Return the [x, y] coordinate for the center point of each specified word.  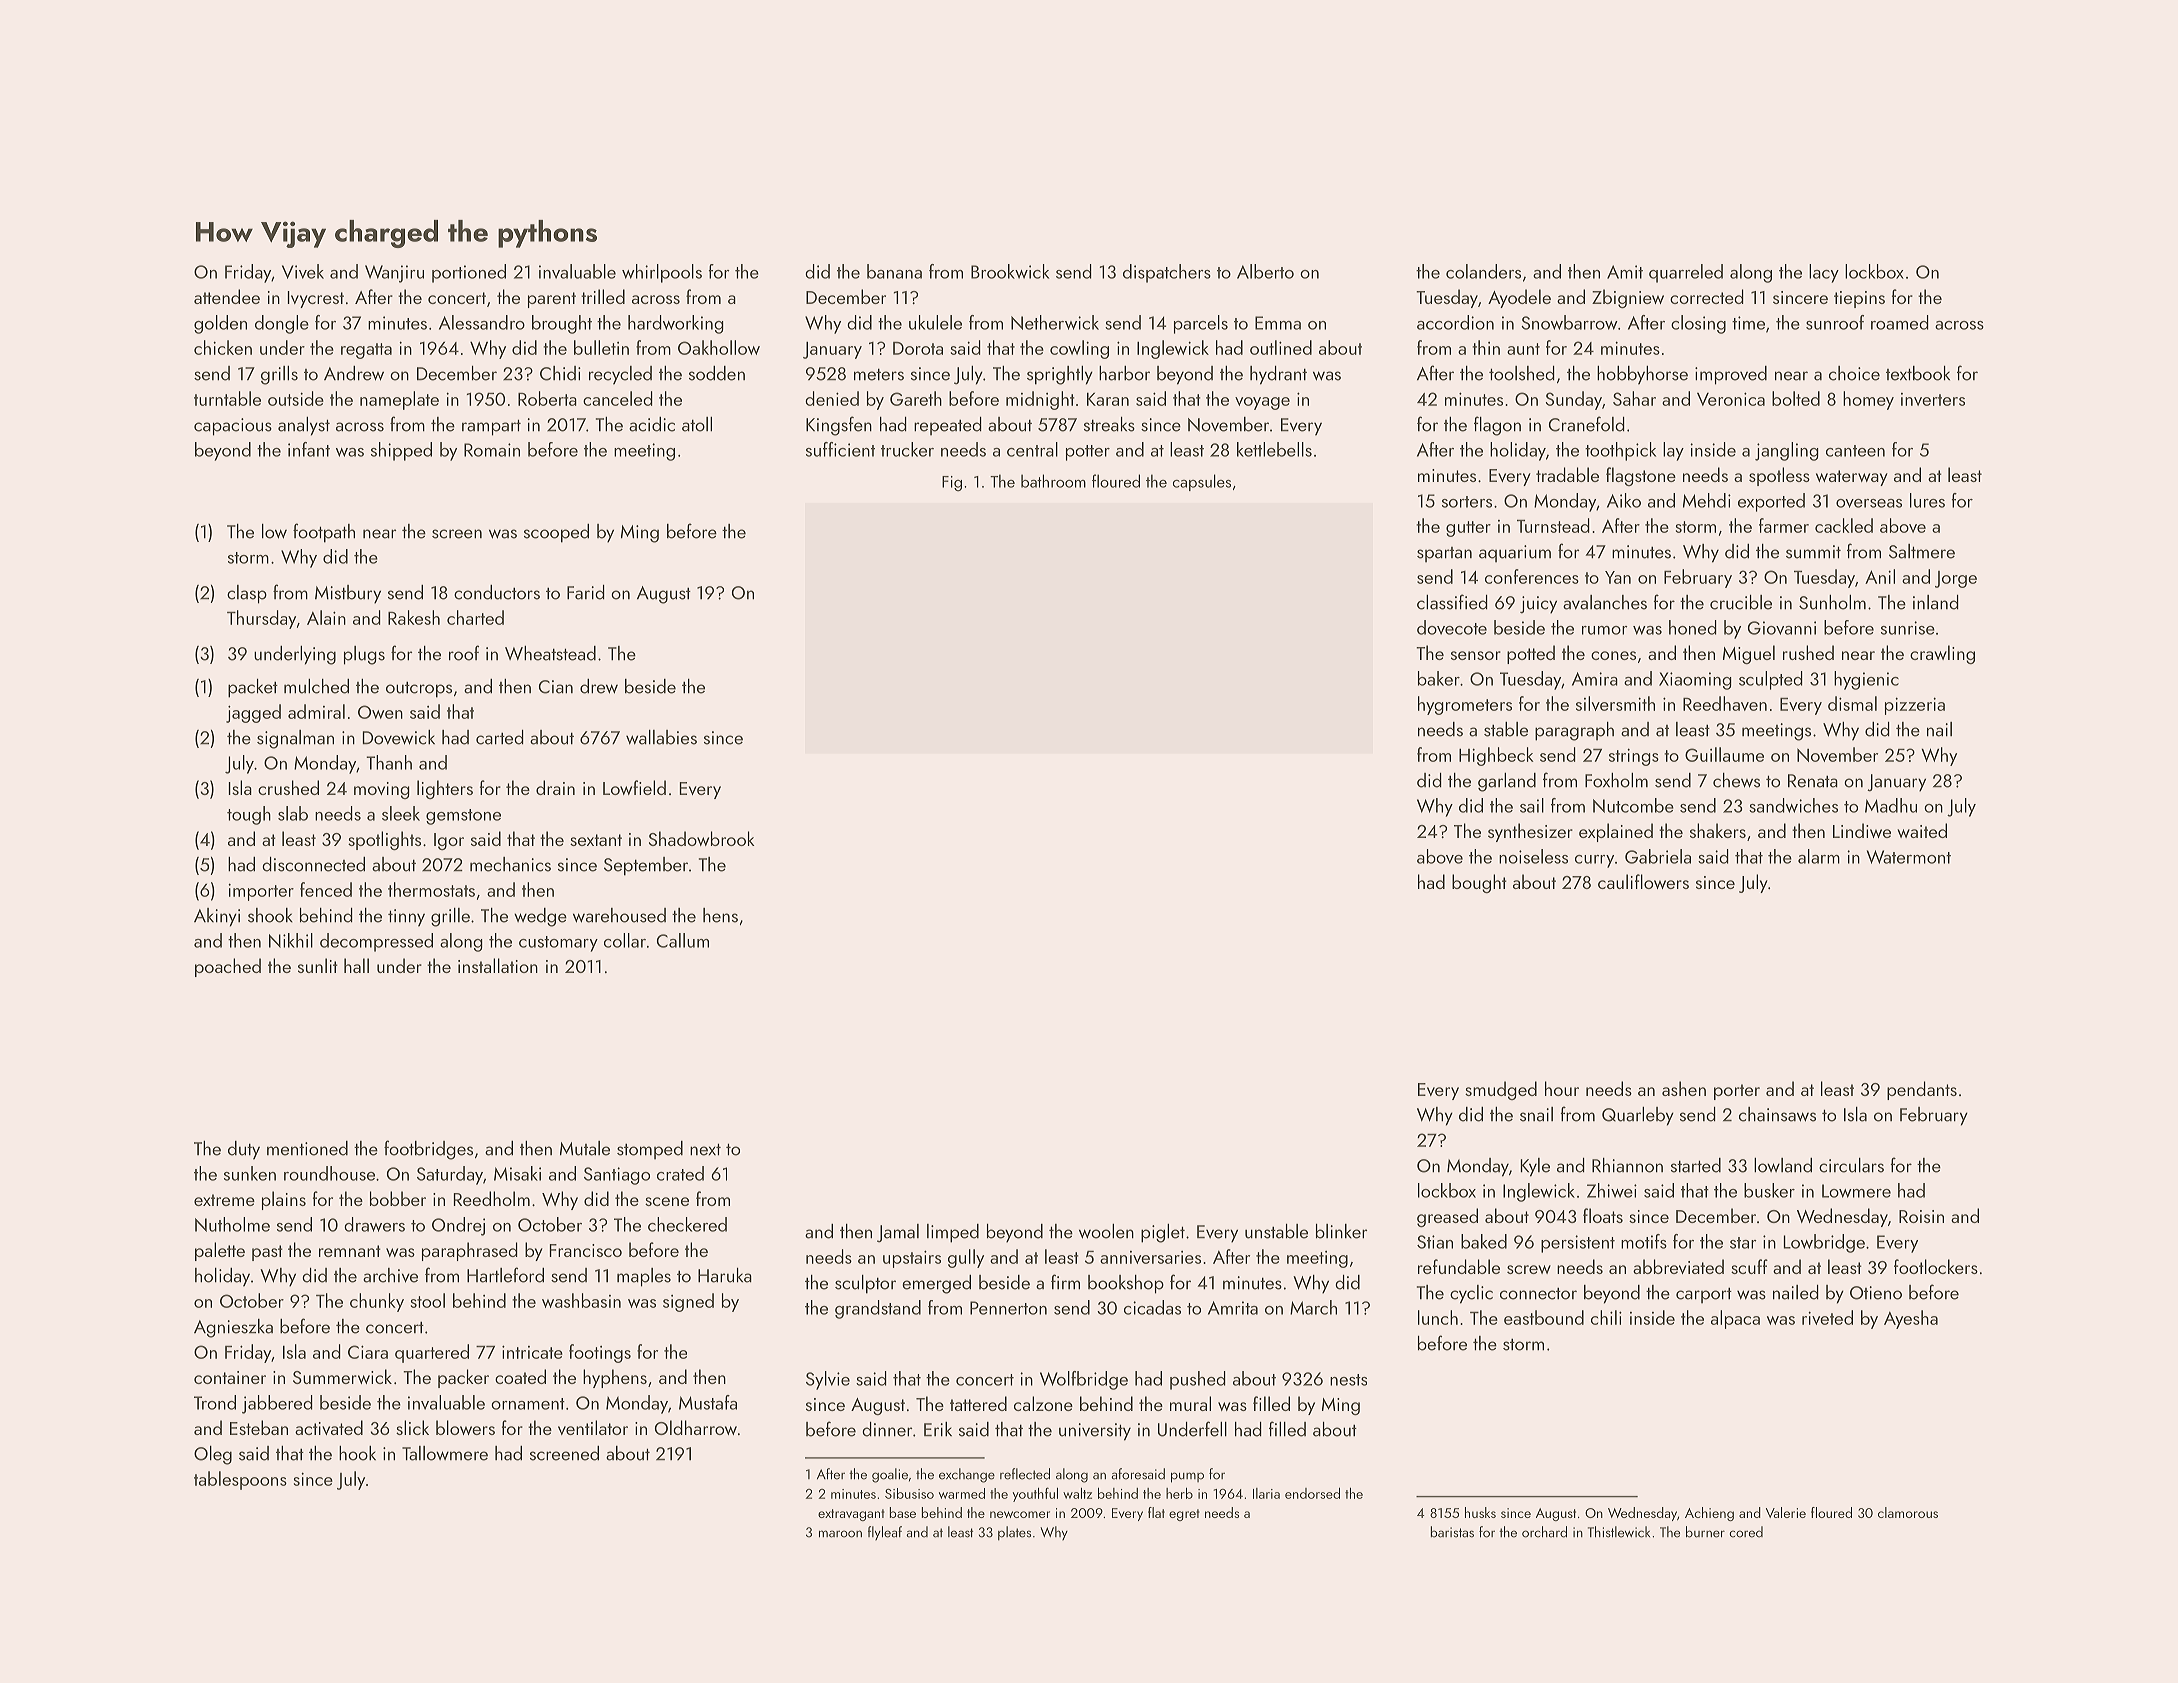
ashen [1684, 1088]
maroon [840, 1534]
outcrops [419, 689]
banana [894, 271]
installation [498, 965]
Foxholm [1616, 780]
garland [1507, 782]
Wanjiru [394, 274]
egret [1184, 1515]
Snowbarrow [1569, 322]
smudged [1501, 1090]
